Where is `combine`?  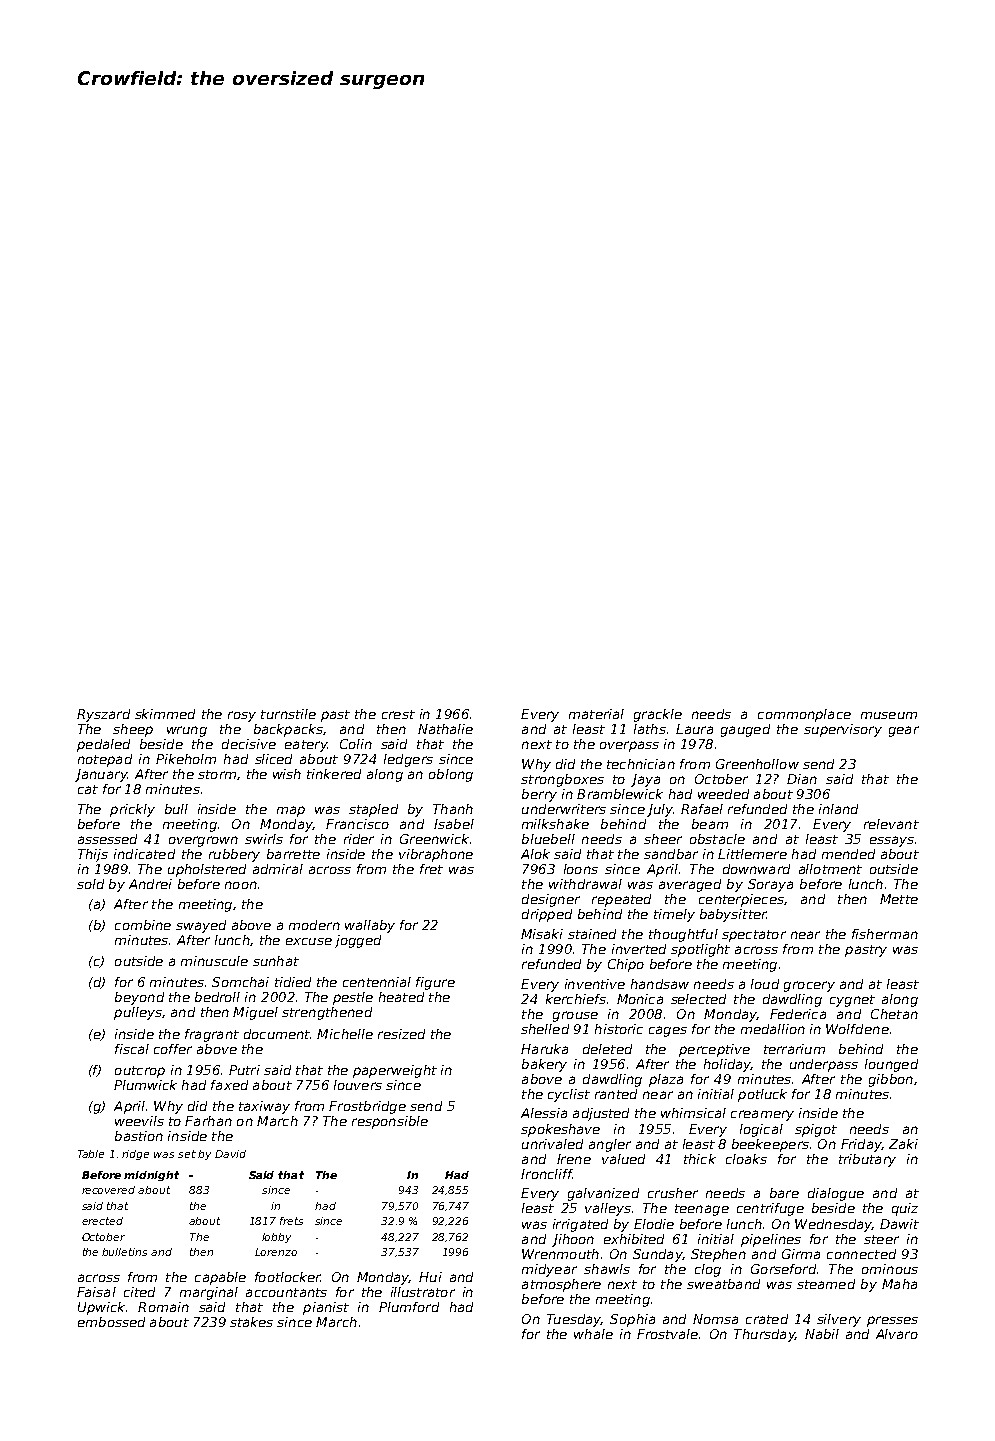 combine is located at coordinates (143, 925).
